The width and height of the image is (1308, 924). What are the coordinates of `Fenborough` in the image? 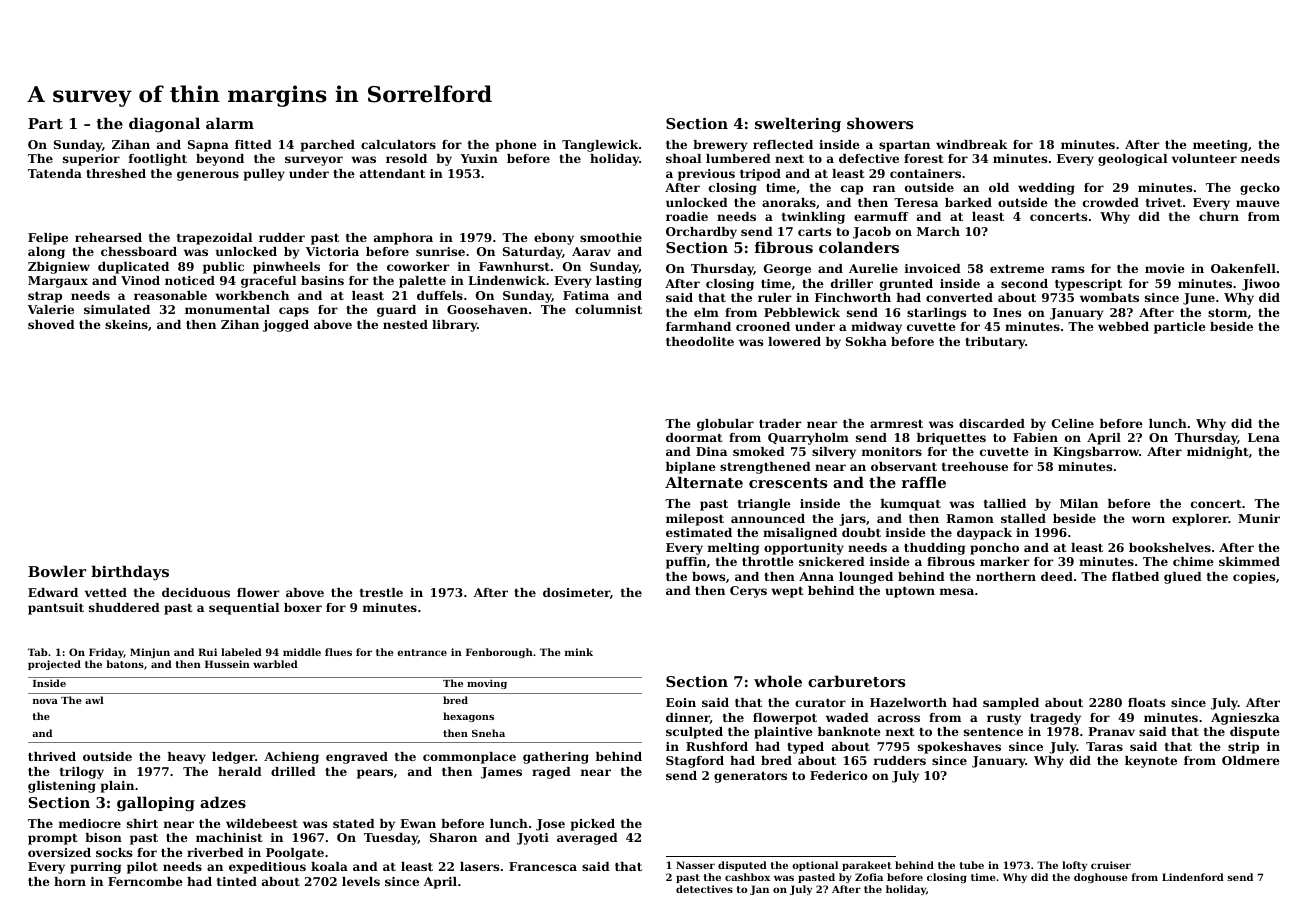 It's located at (499, 653).
